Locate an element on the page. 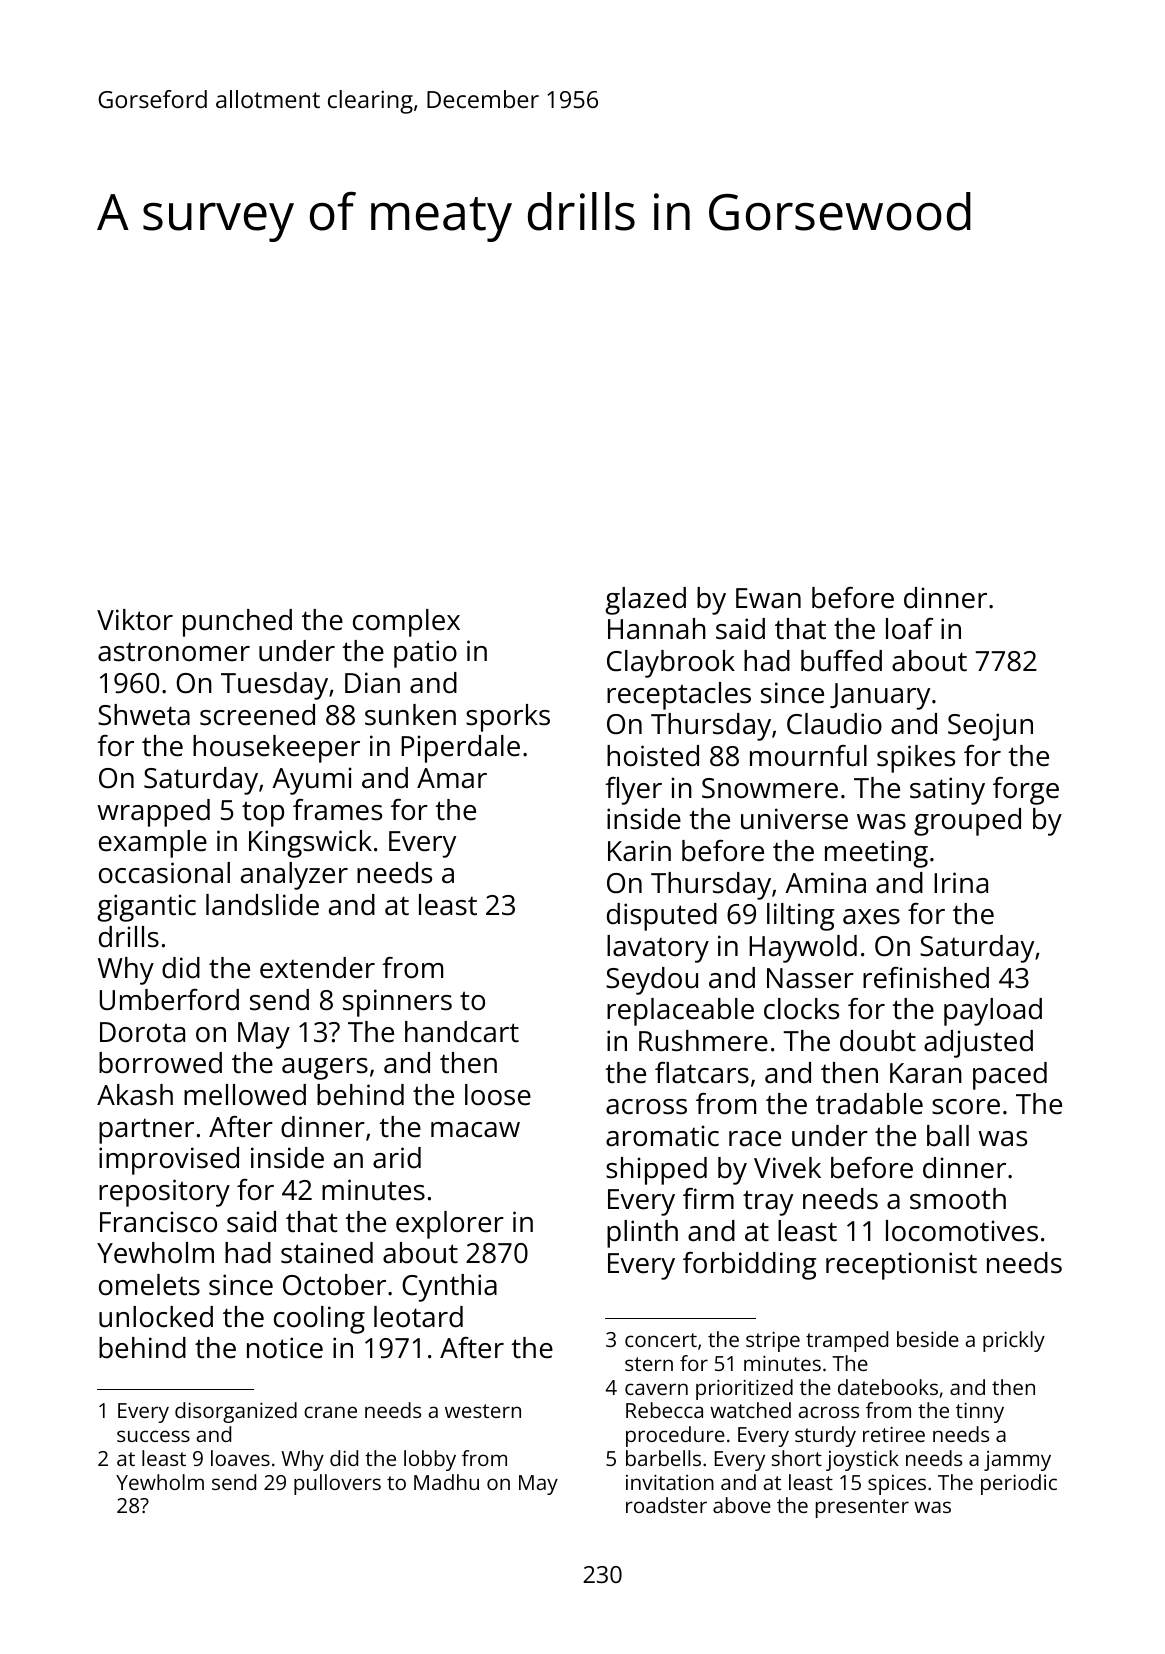 The width and height of the document is (1165, 1654). Amar is located at coordinates (452, 778).
